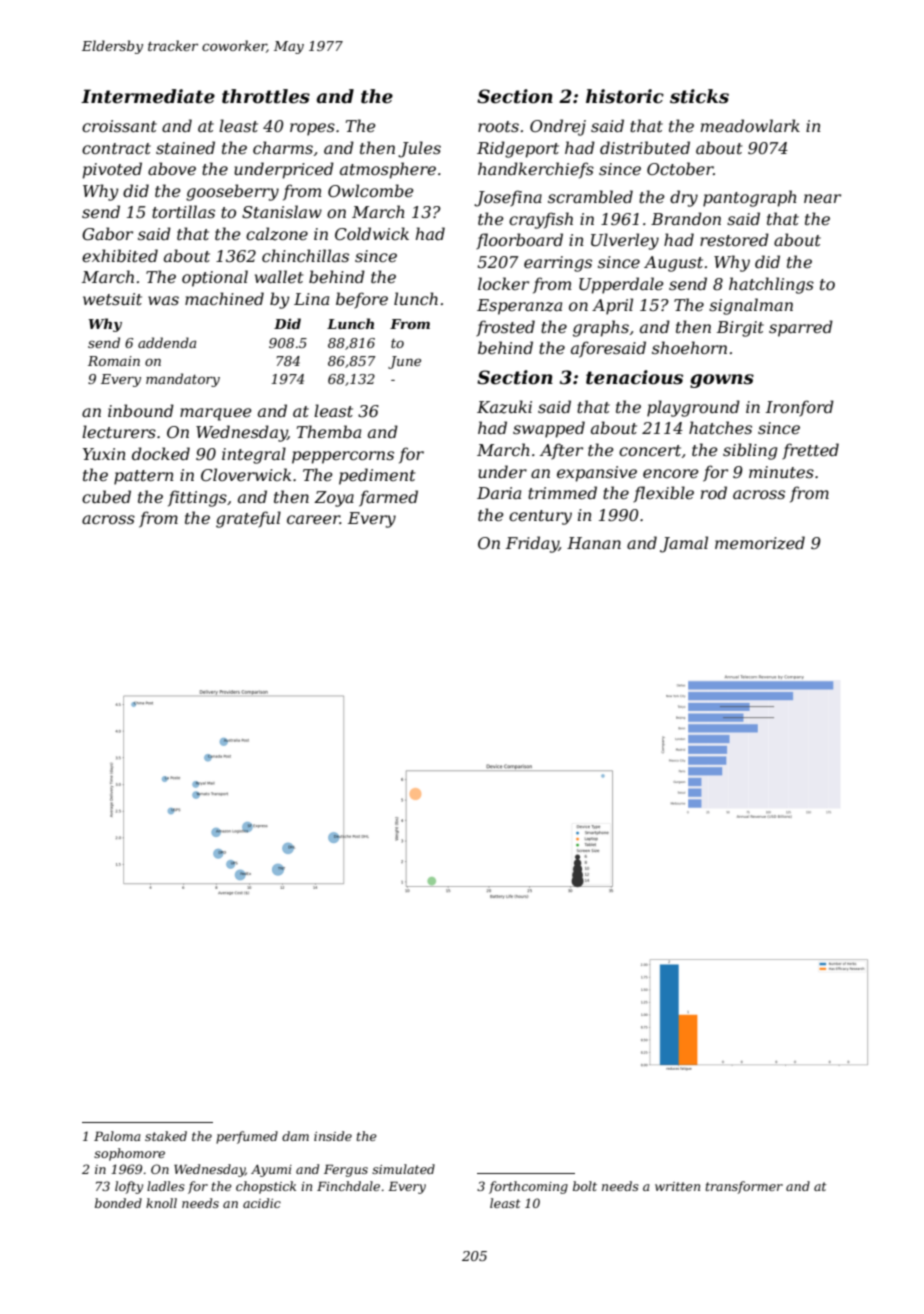 The image size is (924, 1314). Describe the element at coordinates (266, 96) in the screenshot. I see `throttles` at that location.
